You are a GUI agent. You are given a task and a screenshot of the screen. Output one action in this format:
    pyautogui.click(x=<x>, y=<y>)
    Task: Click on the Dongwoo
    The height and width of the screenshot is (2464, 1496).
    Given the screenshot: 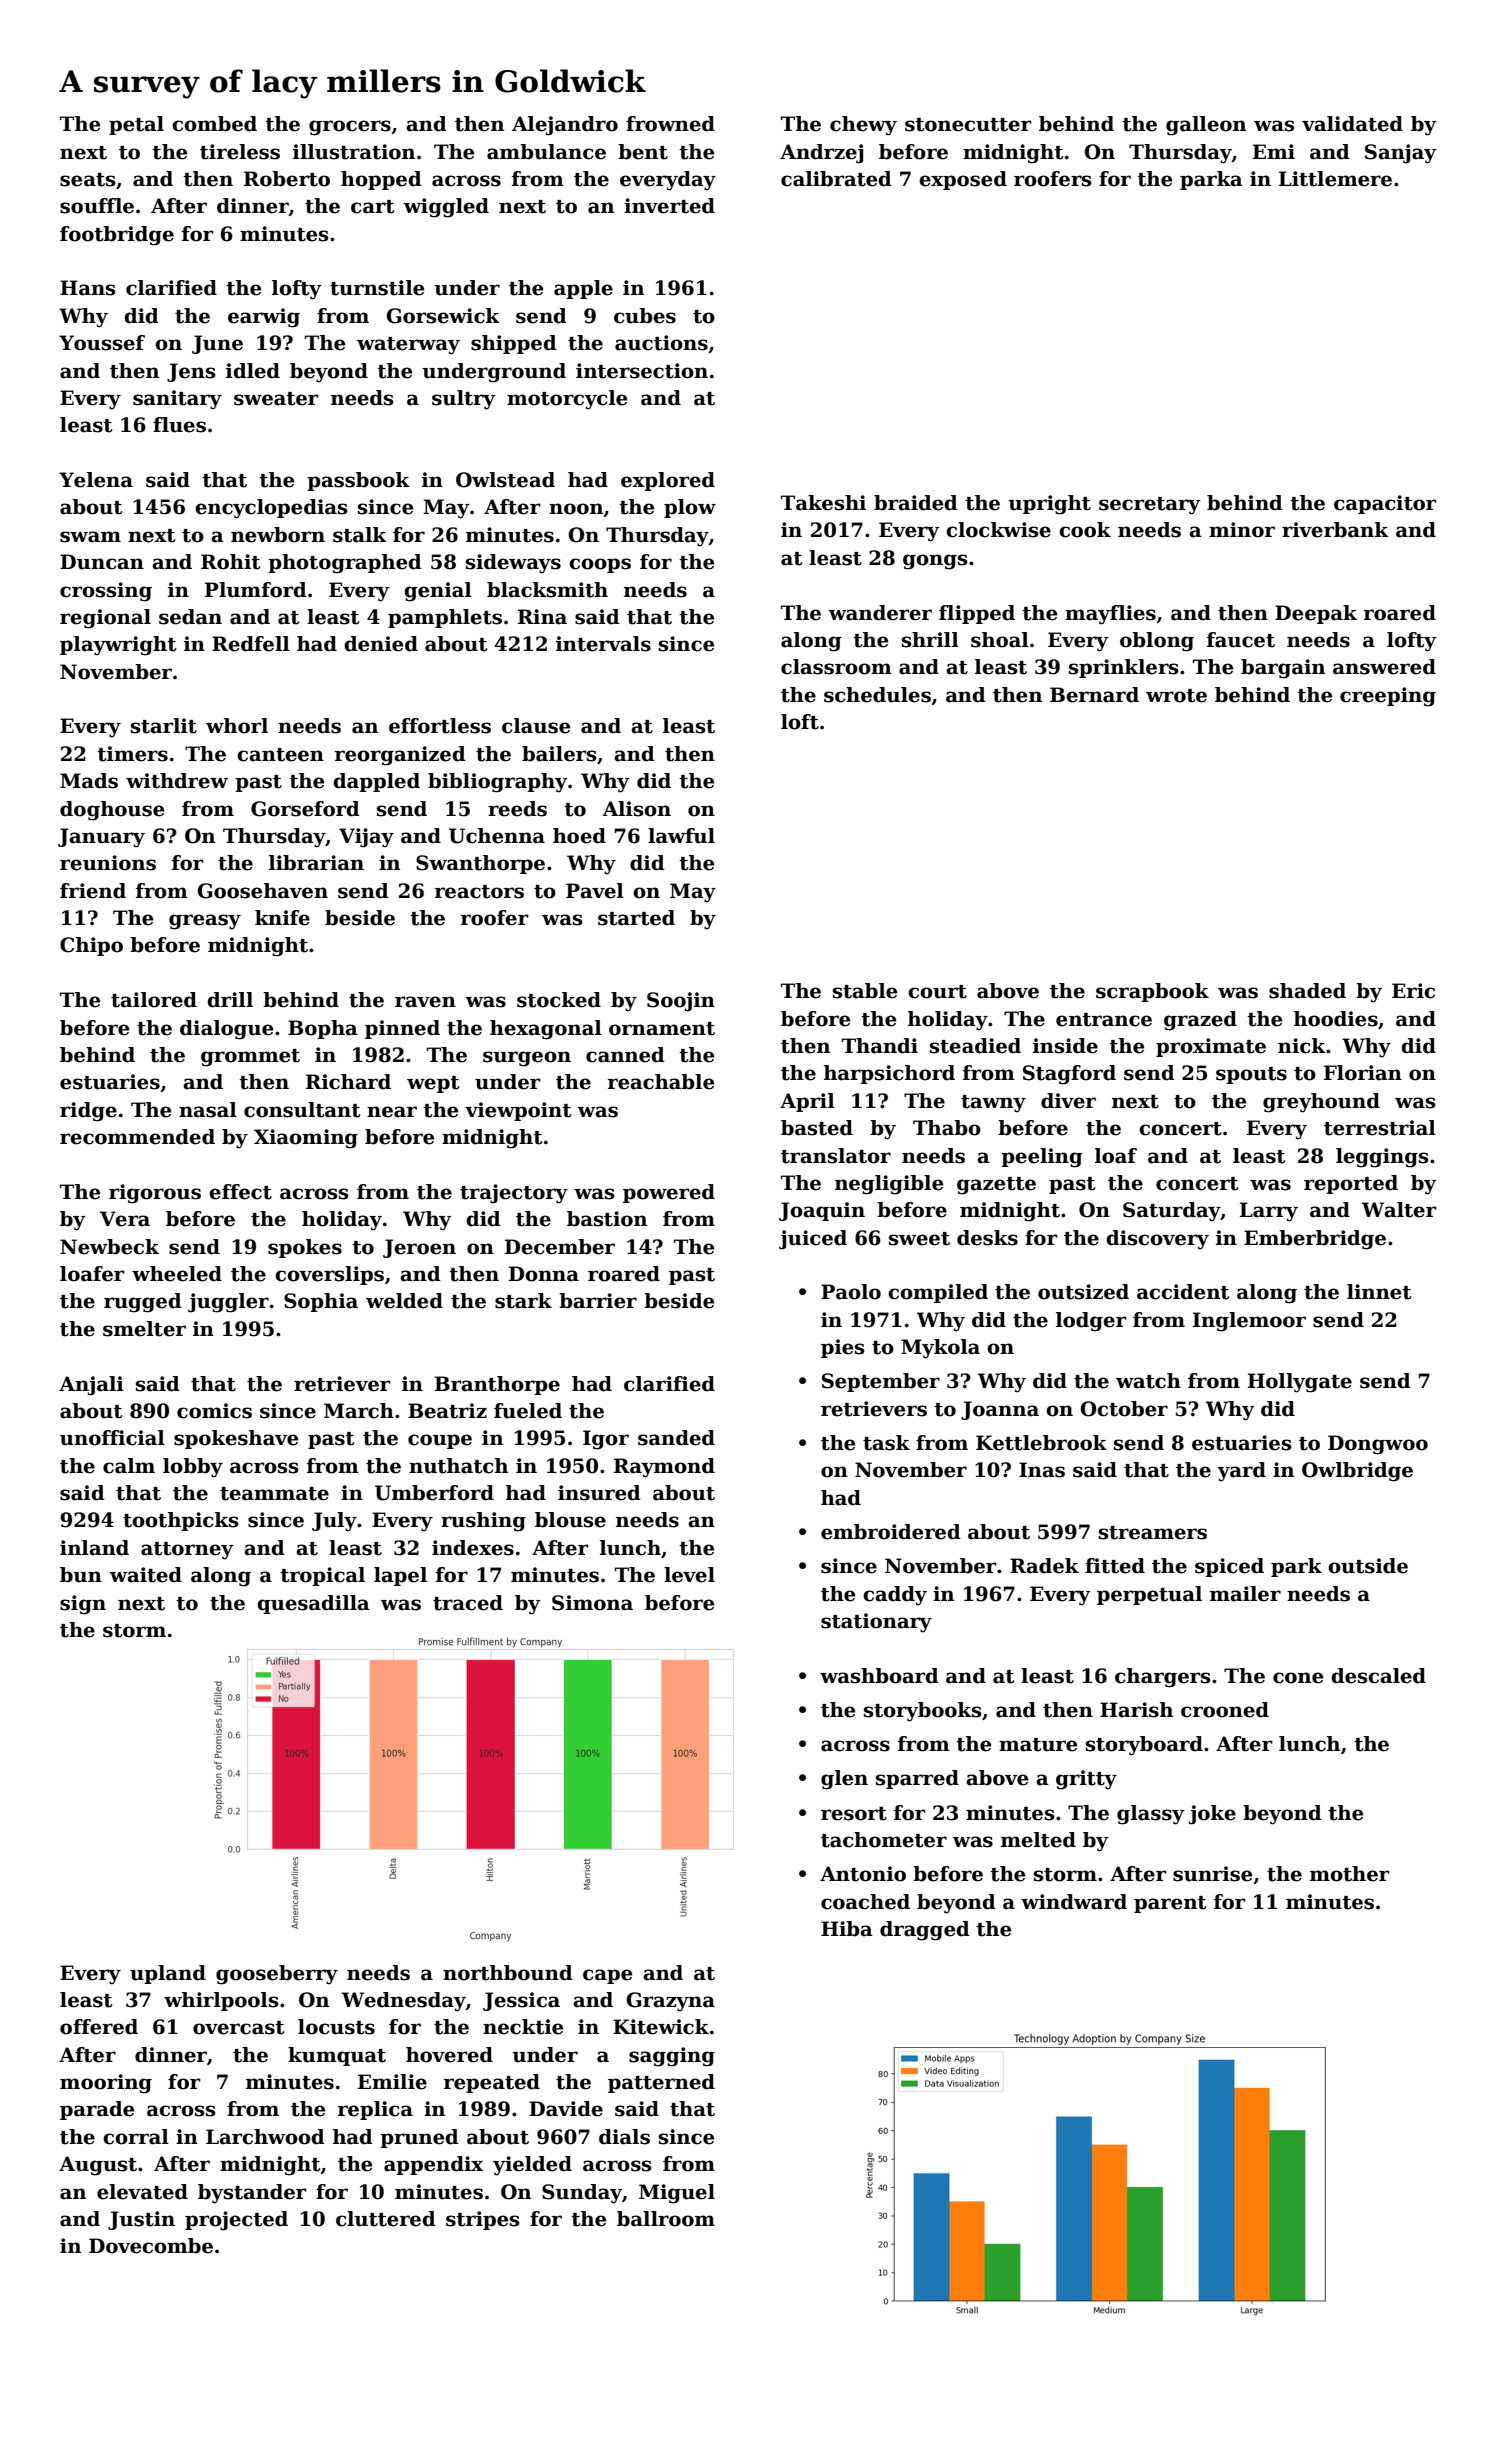 What is the action you would take?
    pyautogui.click(x=1378, y=1445)
